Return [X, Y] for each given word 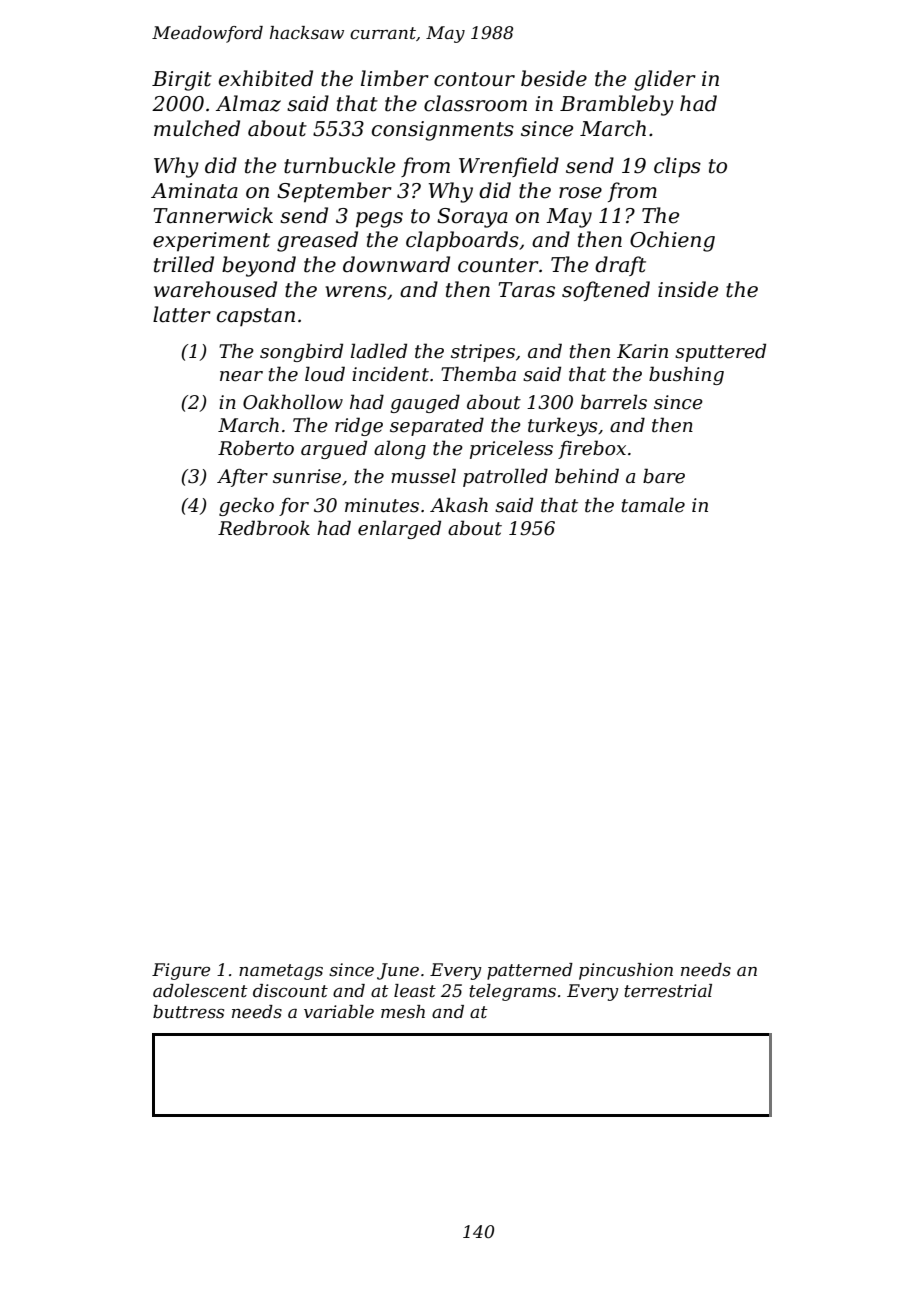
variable [339, 1012]
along [400, 449]
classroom [475, 103]
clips [677, 167]
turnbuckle [339, 165]
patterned [530, 971]
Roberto [256, 448]
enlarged [399, 529]
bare [664, 476]
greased [317, 241]
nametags [281, 972]
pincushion [626, 971]
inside [688, 289]
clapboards [462, 241]
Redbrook [264, 528]
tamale [653, 505]
